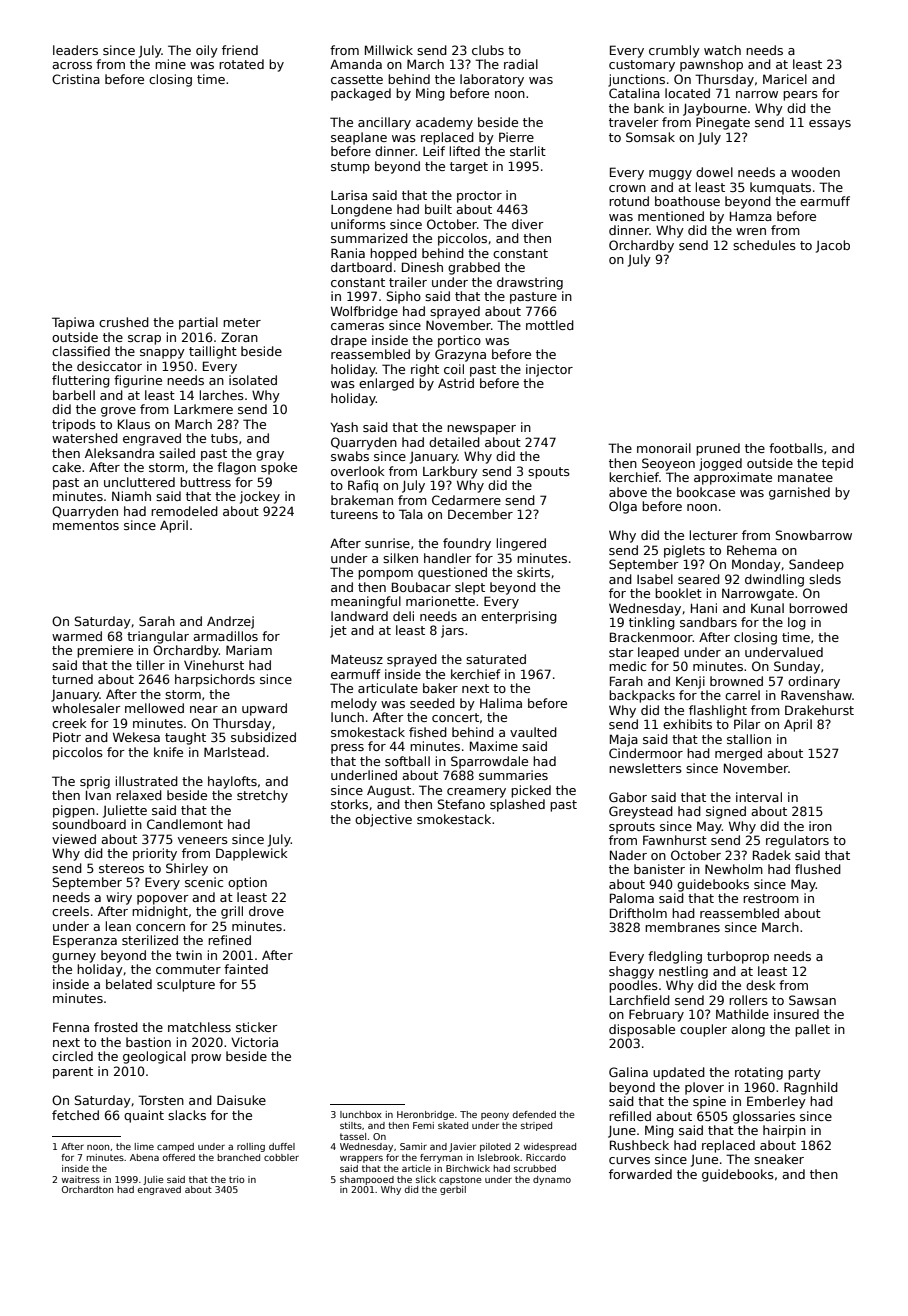 The image size is (908, 1316). I want to click on borrowed, so click(818, 608).
